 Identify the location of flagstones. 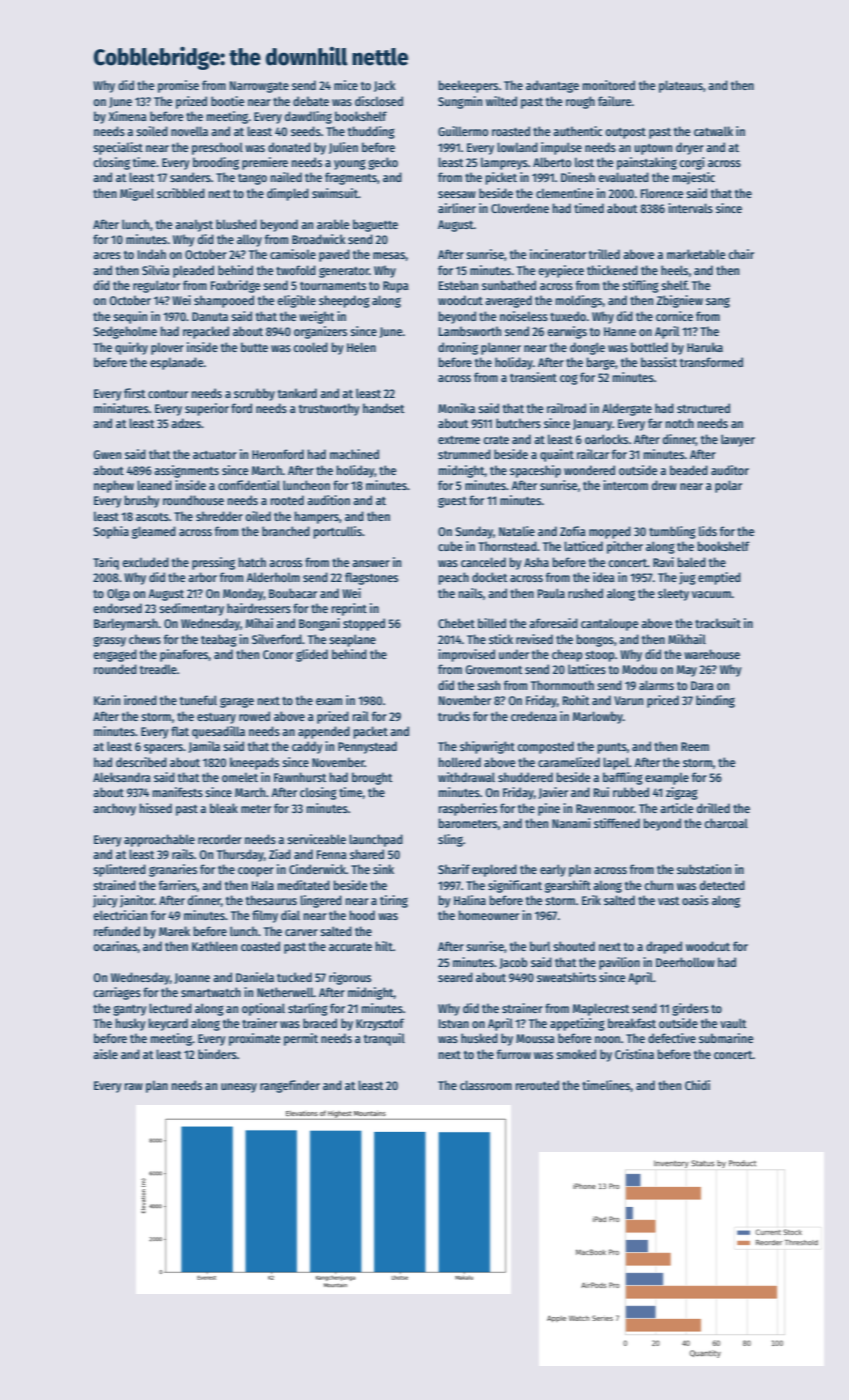
(371, 578).
